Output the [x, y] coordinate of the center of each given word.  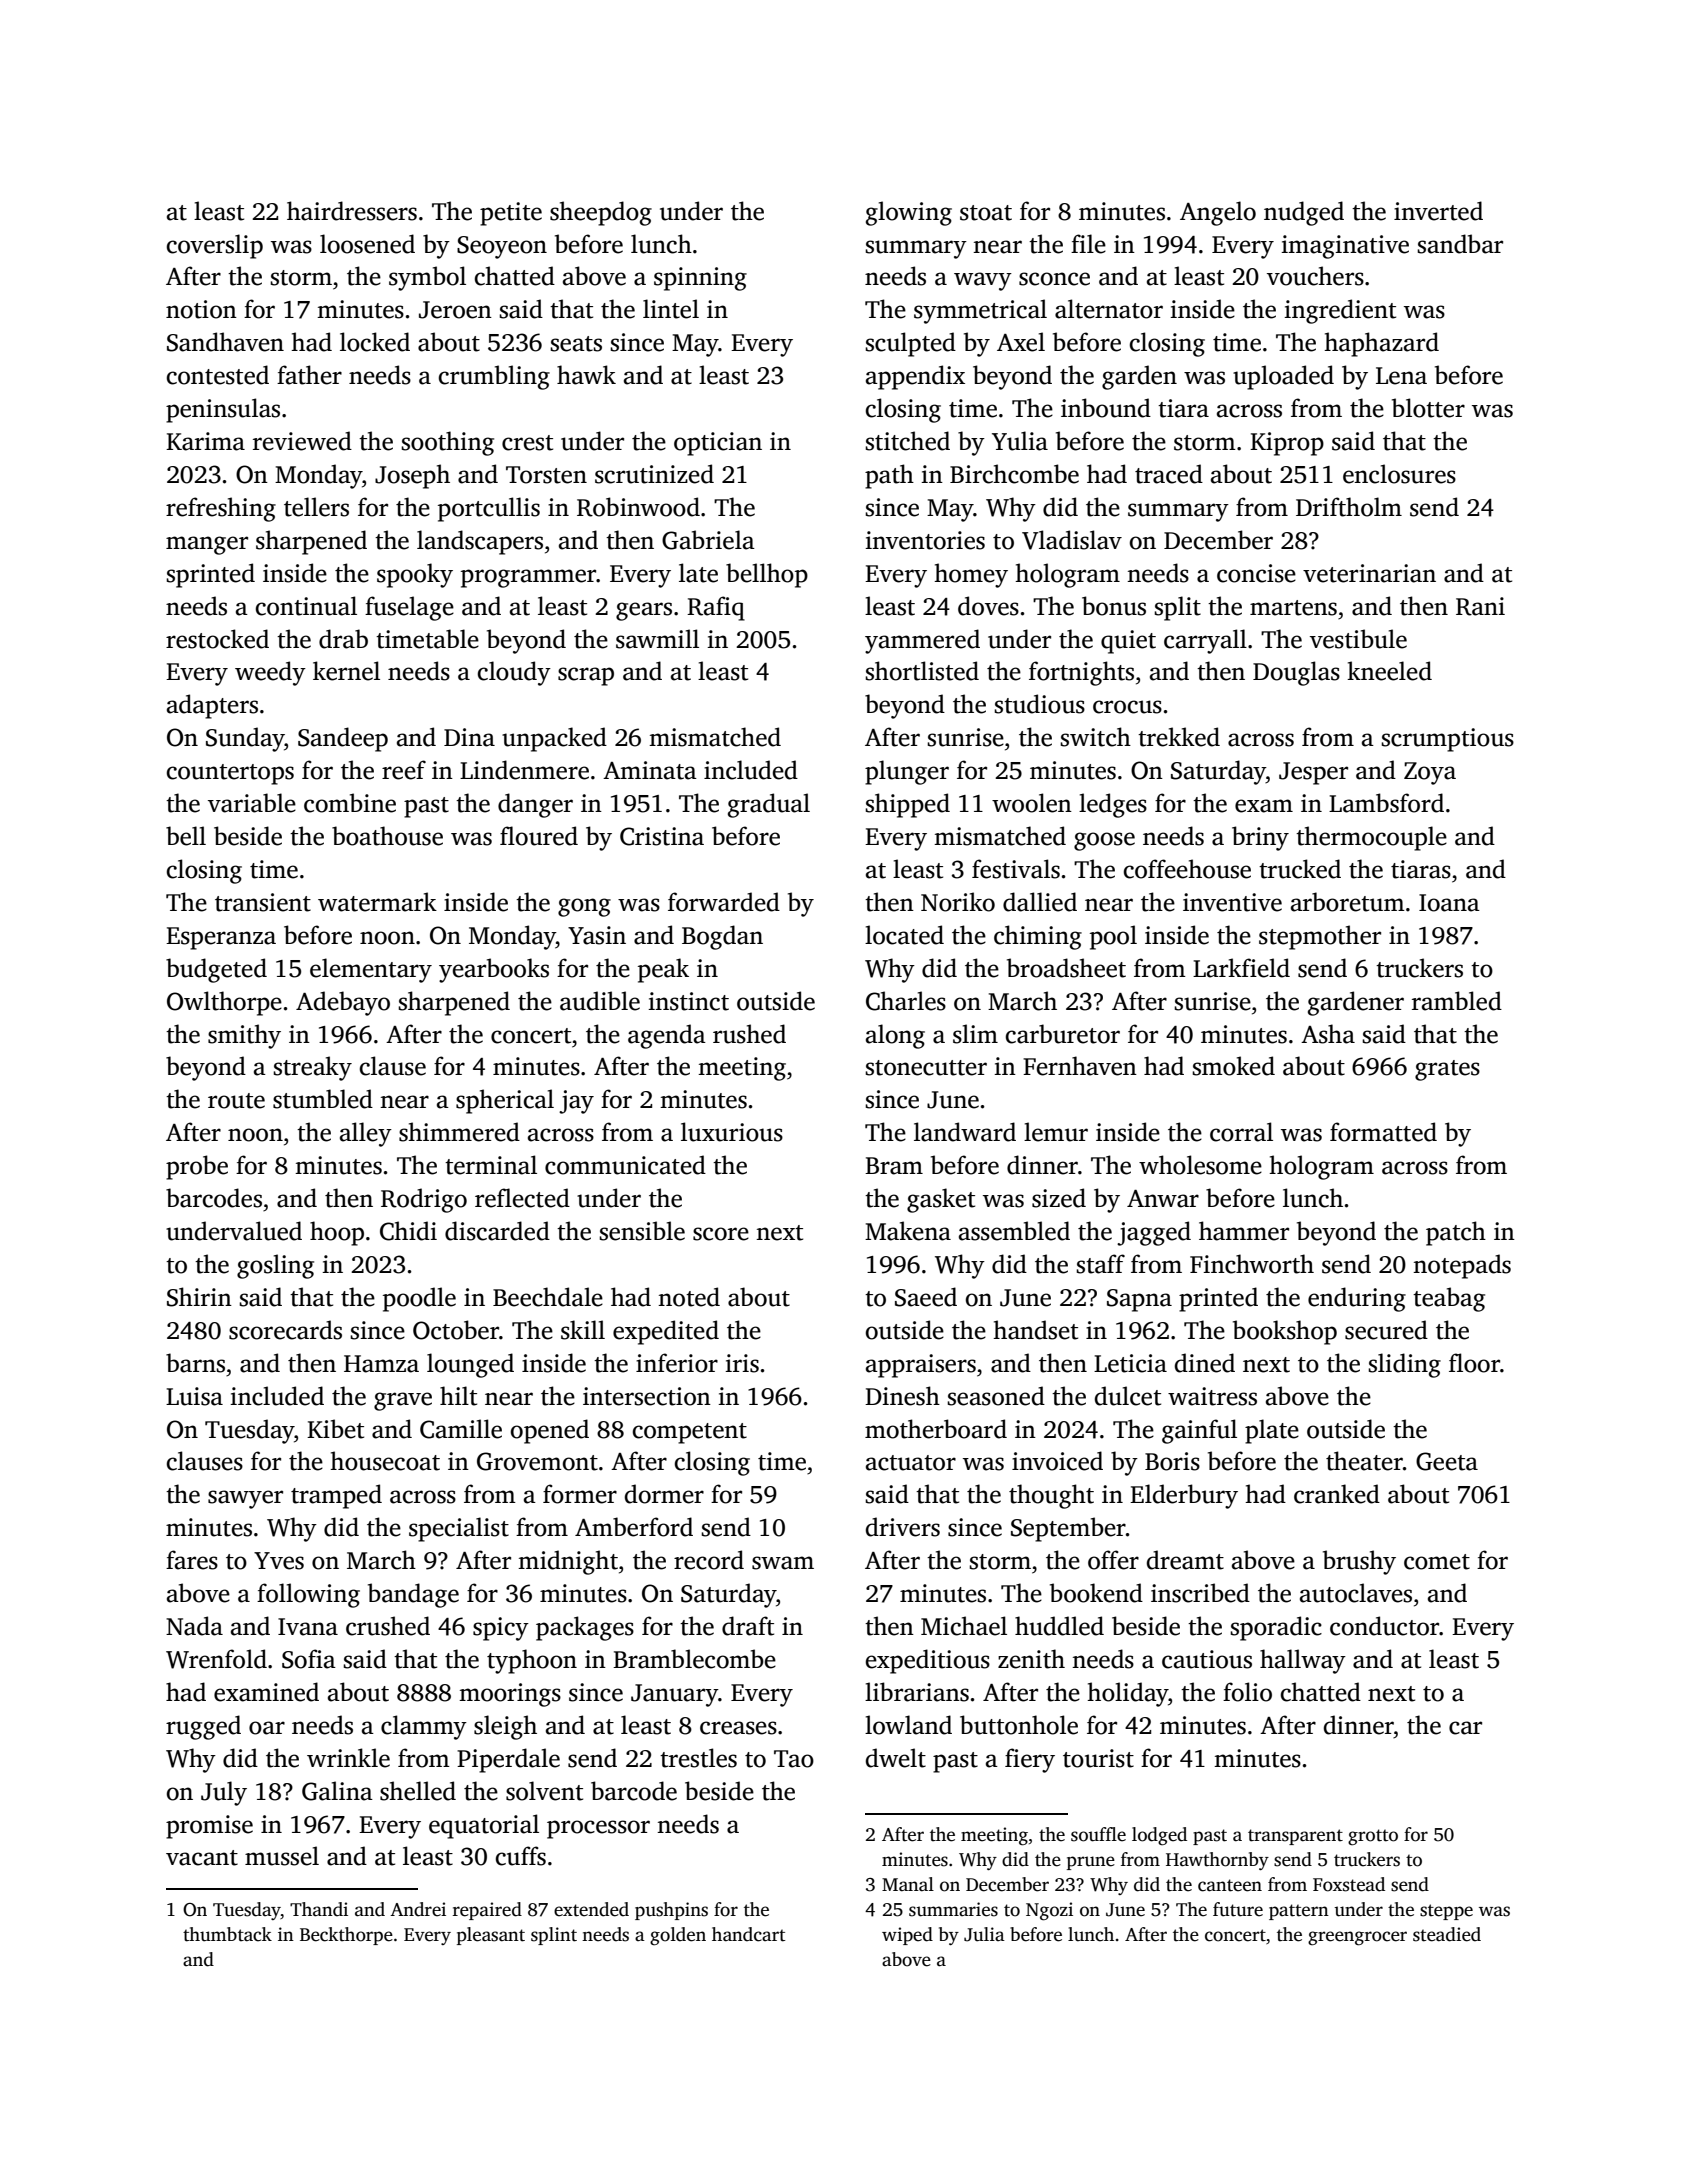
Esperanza [221, 938]
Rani [1480, 606]
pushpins [671, 1911]
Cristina [662, 836]
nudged [1304, 213]
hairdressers [352, 211]
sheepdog [601, 213]
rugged [203, 1727]
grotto [1373, 1837]
